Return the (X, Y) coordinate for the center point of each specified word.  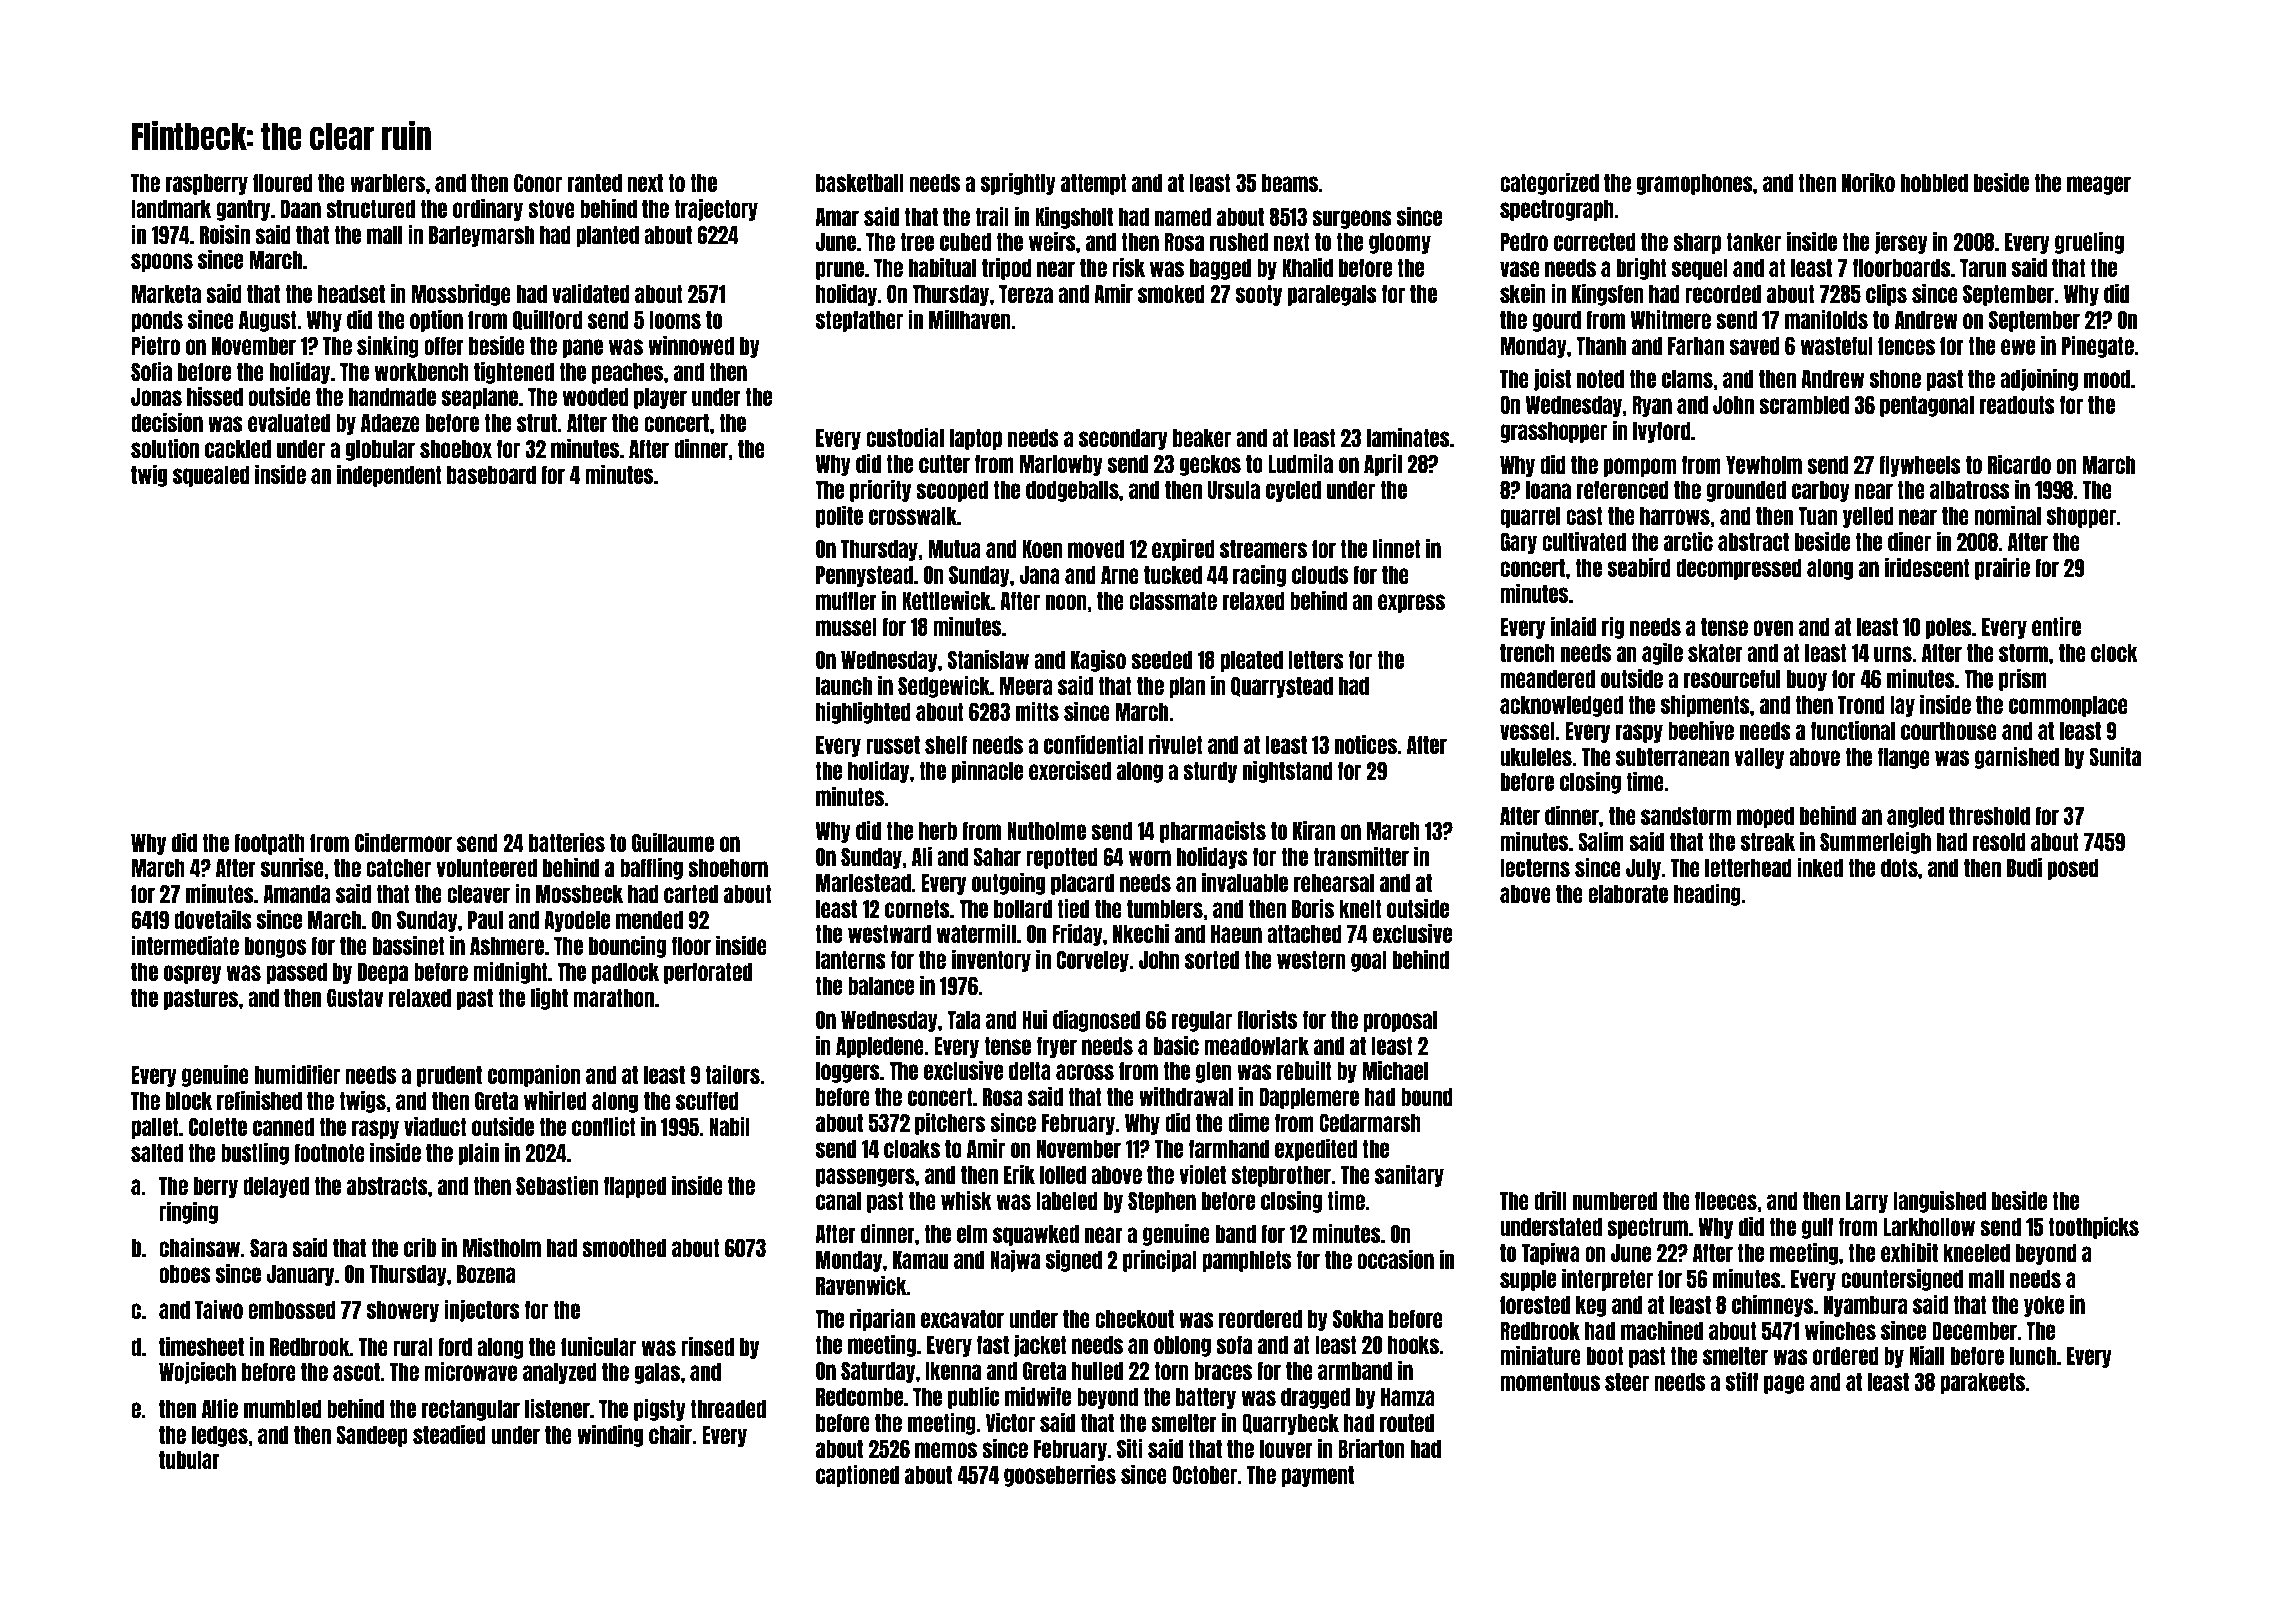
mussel (846, 627)
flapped (635, 1187)
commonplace (2068, 706)
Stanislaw (988, 659)
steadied (449, 1434)
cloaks (912, 1149)
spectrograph (1557, 210)
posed (2073, 869)
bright (1641, 268)
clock (2114, 653)
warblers (387, 183)
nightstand (1288, 771)
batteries (567, 842)
